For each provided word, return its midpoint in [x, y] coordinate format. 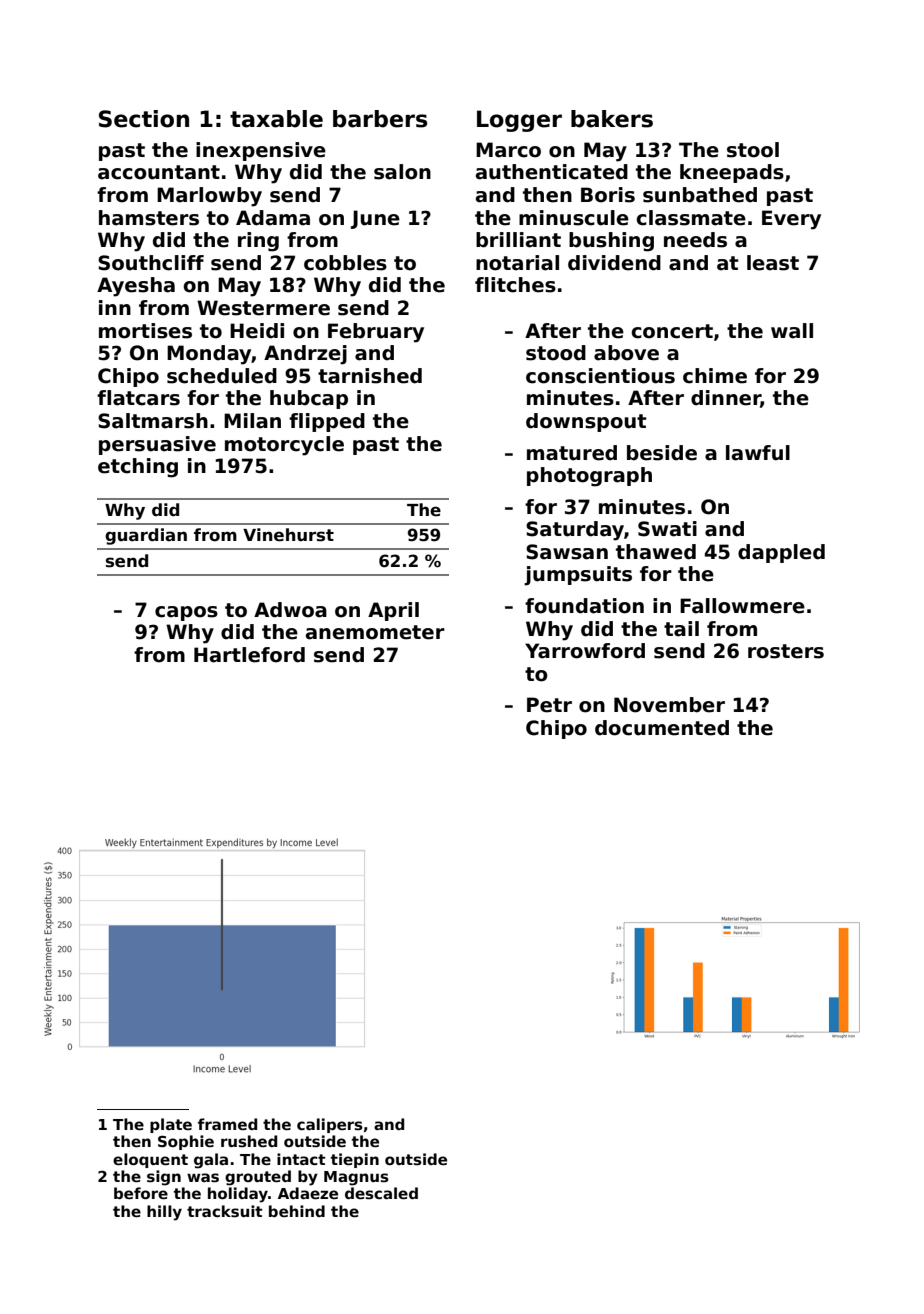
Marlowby [209, 197]
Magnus [356, 1178]
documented [662, 728]
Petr [549, 705]
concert [672, 331]
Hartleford [249, 655]
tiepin [355, 1160]
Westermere [263, 308]
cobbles [345, 263]
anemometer [375, 632]
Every [791, 220]
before [141, 1193]
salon [402, 172]
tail [681, 629]
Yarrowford [585, 651]
